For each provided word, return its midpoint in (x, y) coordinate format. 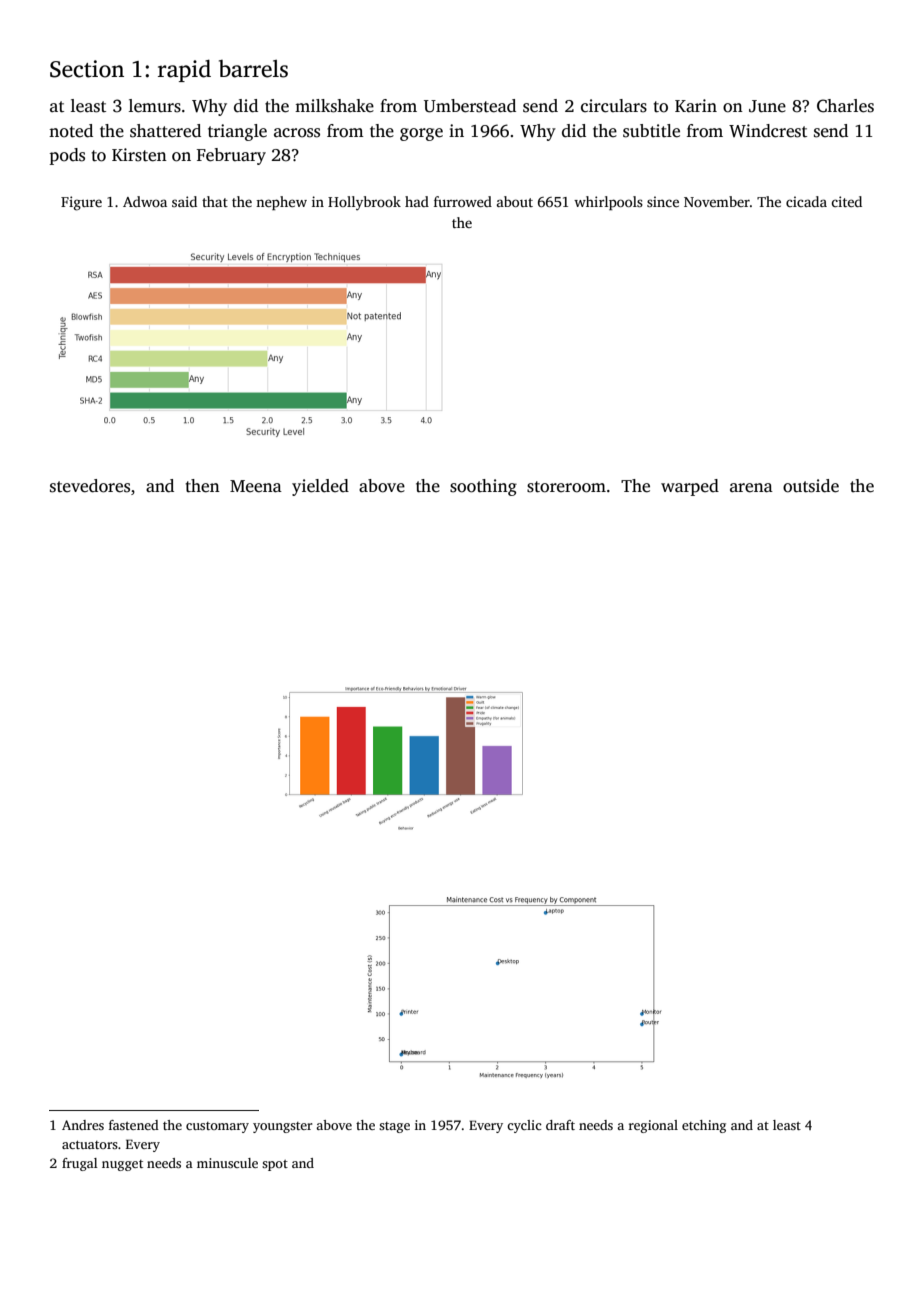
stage (394, 1127)
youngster (282, 1127)
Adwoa (145, 201)
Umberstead (470, 106)
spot (275, 1165)
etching (704, 1126)
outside (811, 486)
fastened (134, 1125)
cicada (806, 201)
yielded (320, 487)
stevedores (90, 486)
